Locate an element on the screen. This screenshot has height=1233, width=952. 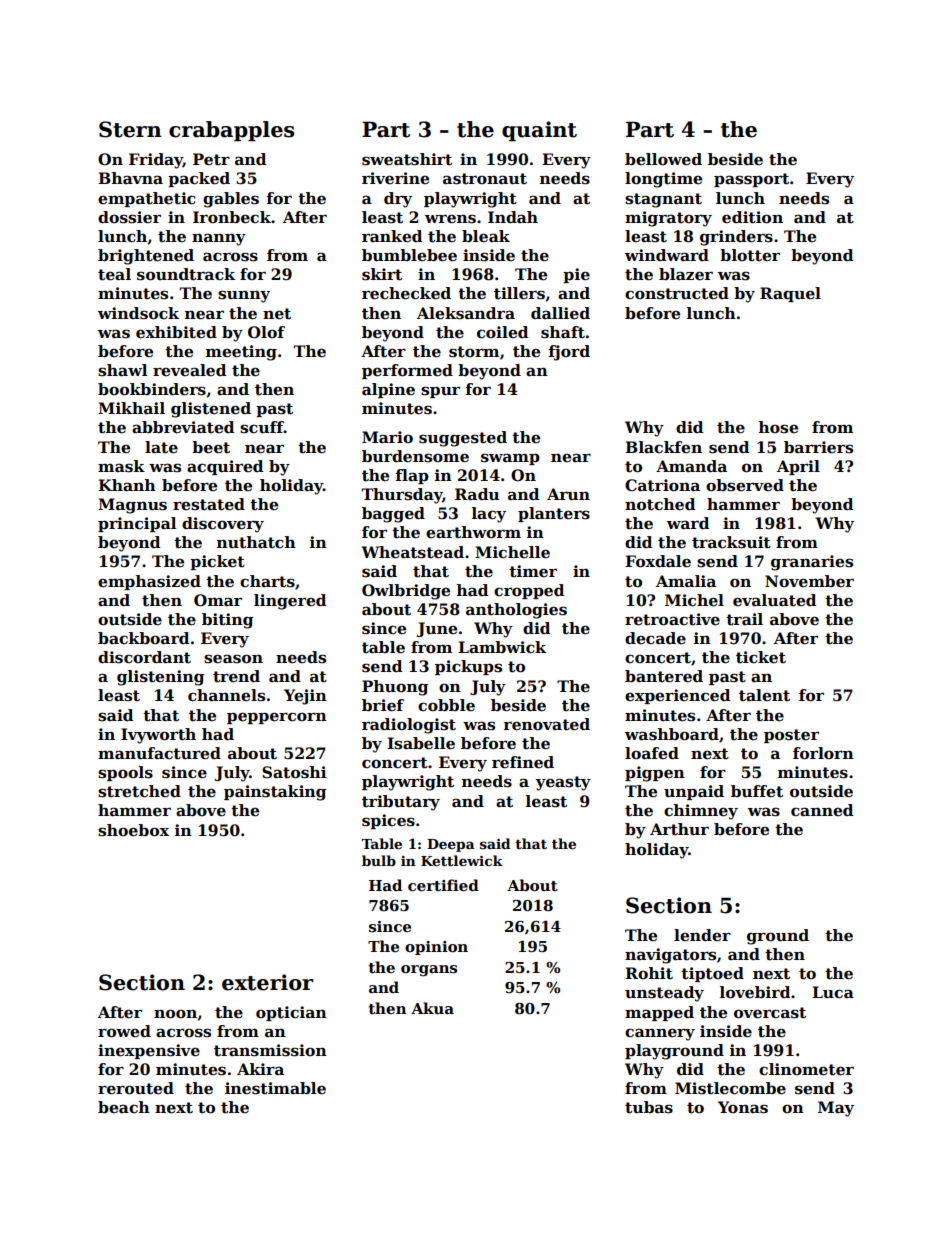
forlorn is located at coordinates (823, 753).
